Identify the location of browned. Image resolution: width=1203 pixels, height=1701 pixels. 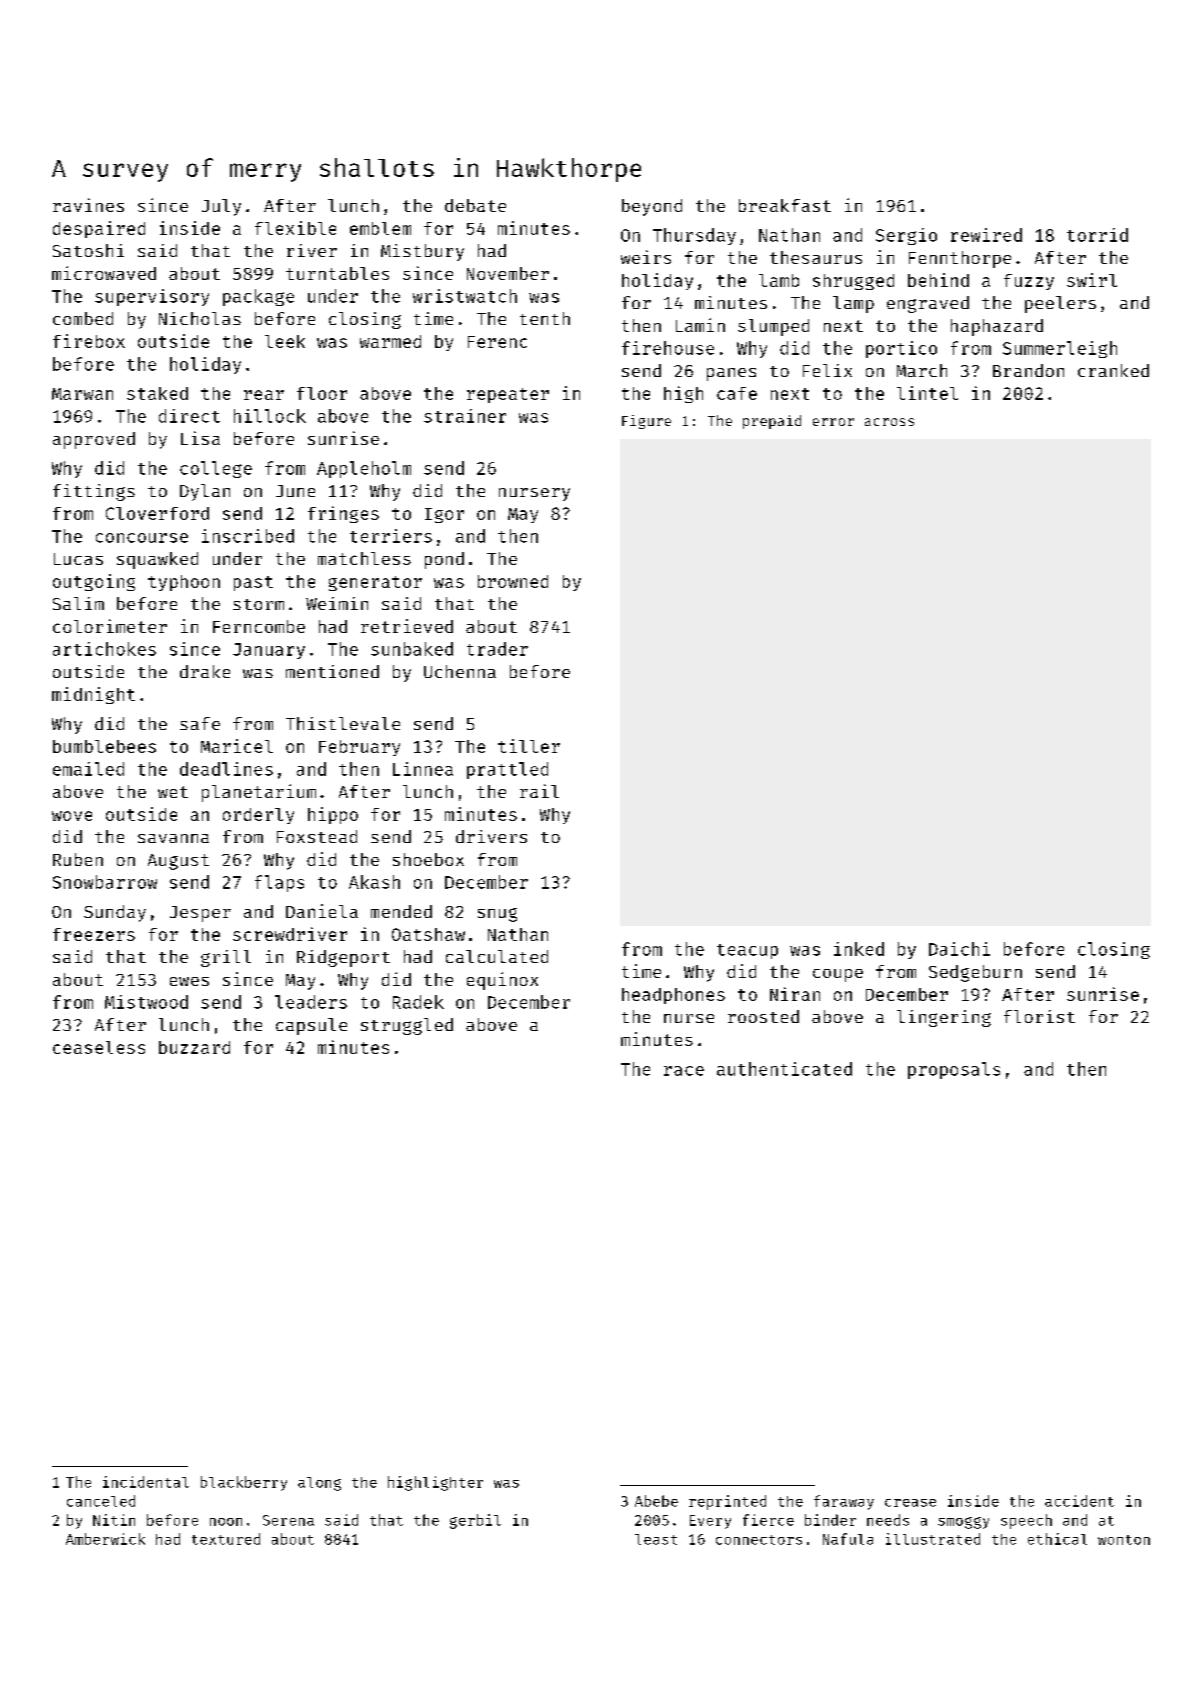
(513, 581).
